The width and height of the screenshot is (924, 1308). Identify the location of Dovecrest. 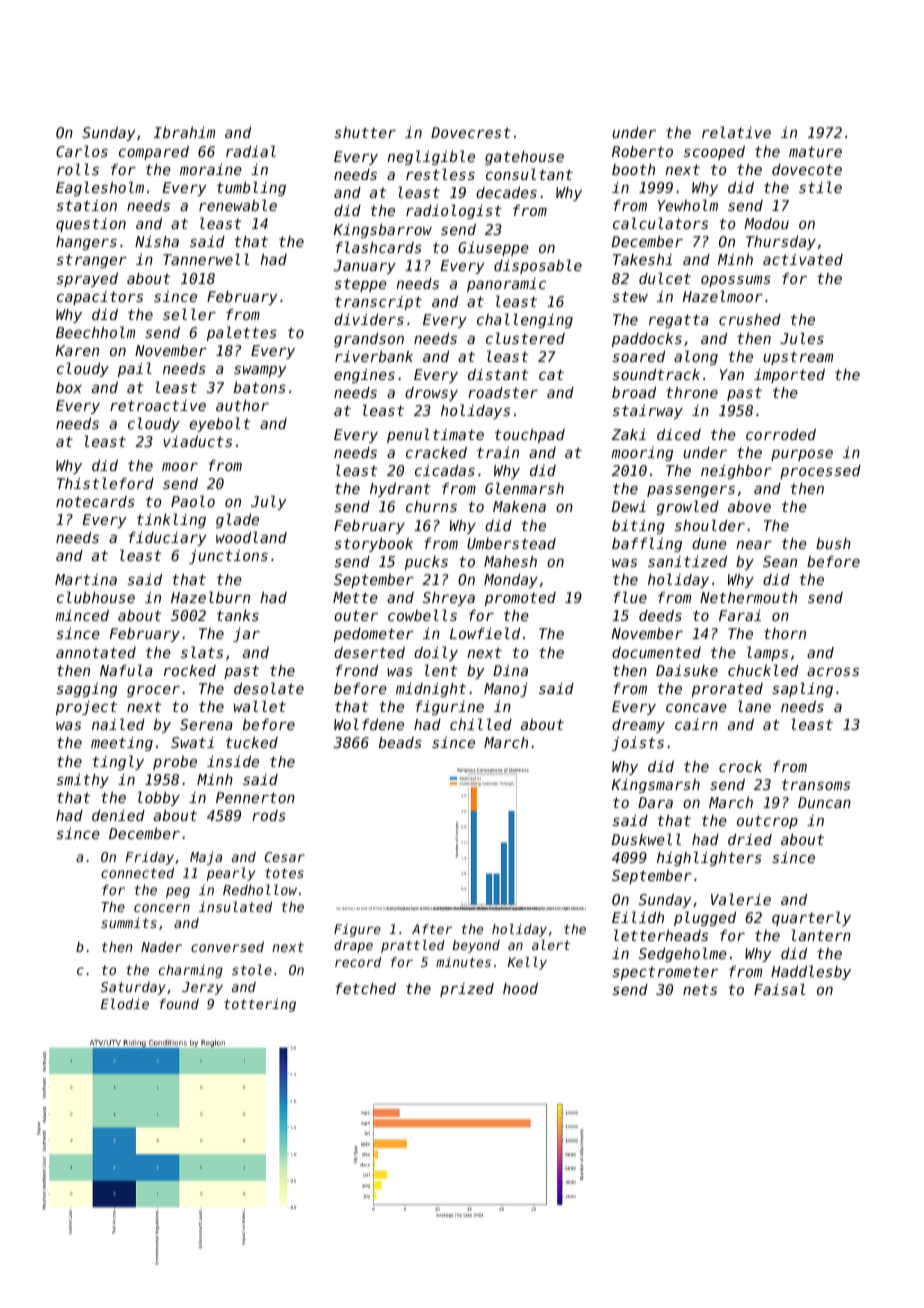
(471, 132).
